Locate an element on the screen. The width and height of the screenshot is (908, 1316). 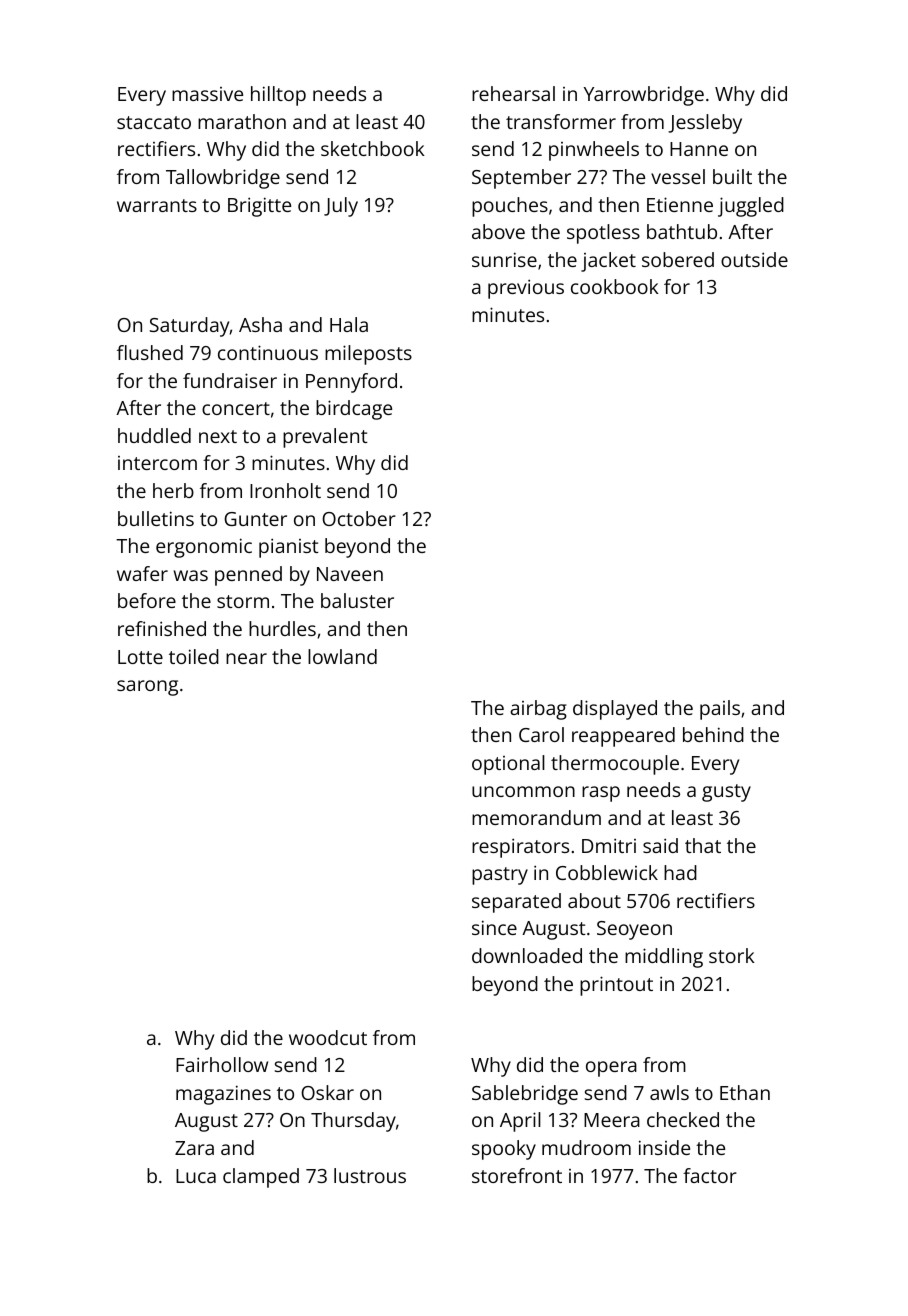
that is located at coordinates (703, 845).
